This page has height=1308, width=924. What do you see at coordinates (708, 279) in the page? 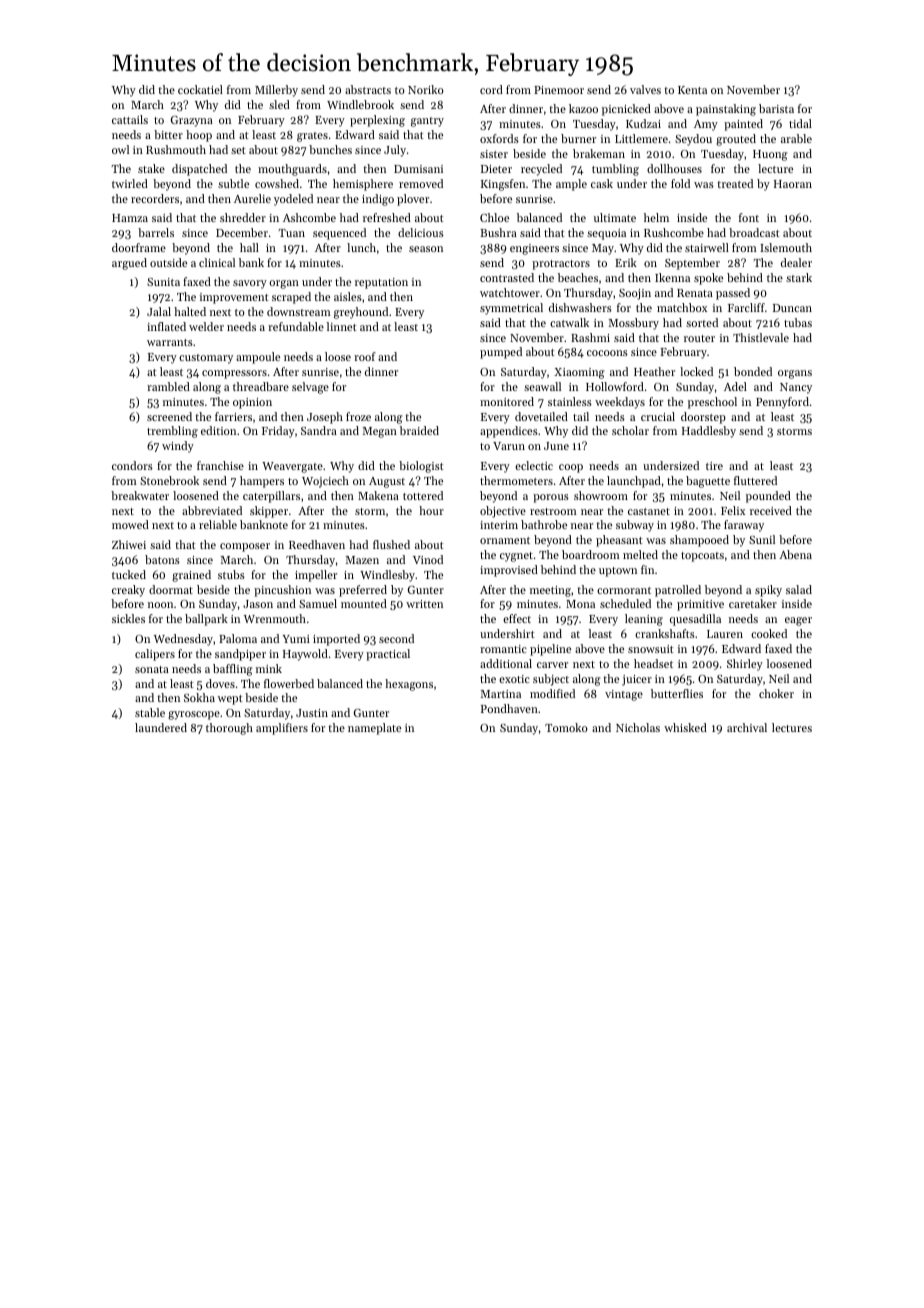
I see `spoke` at bounding box center [708, 279].
